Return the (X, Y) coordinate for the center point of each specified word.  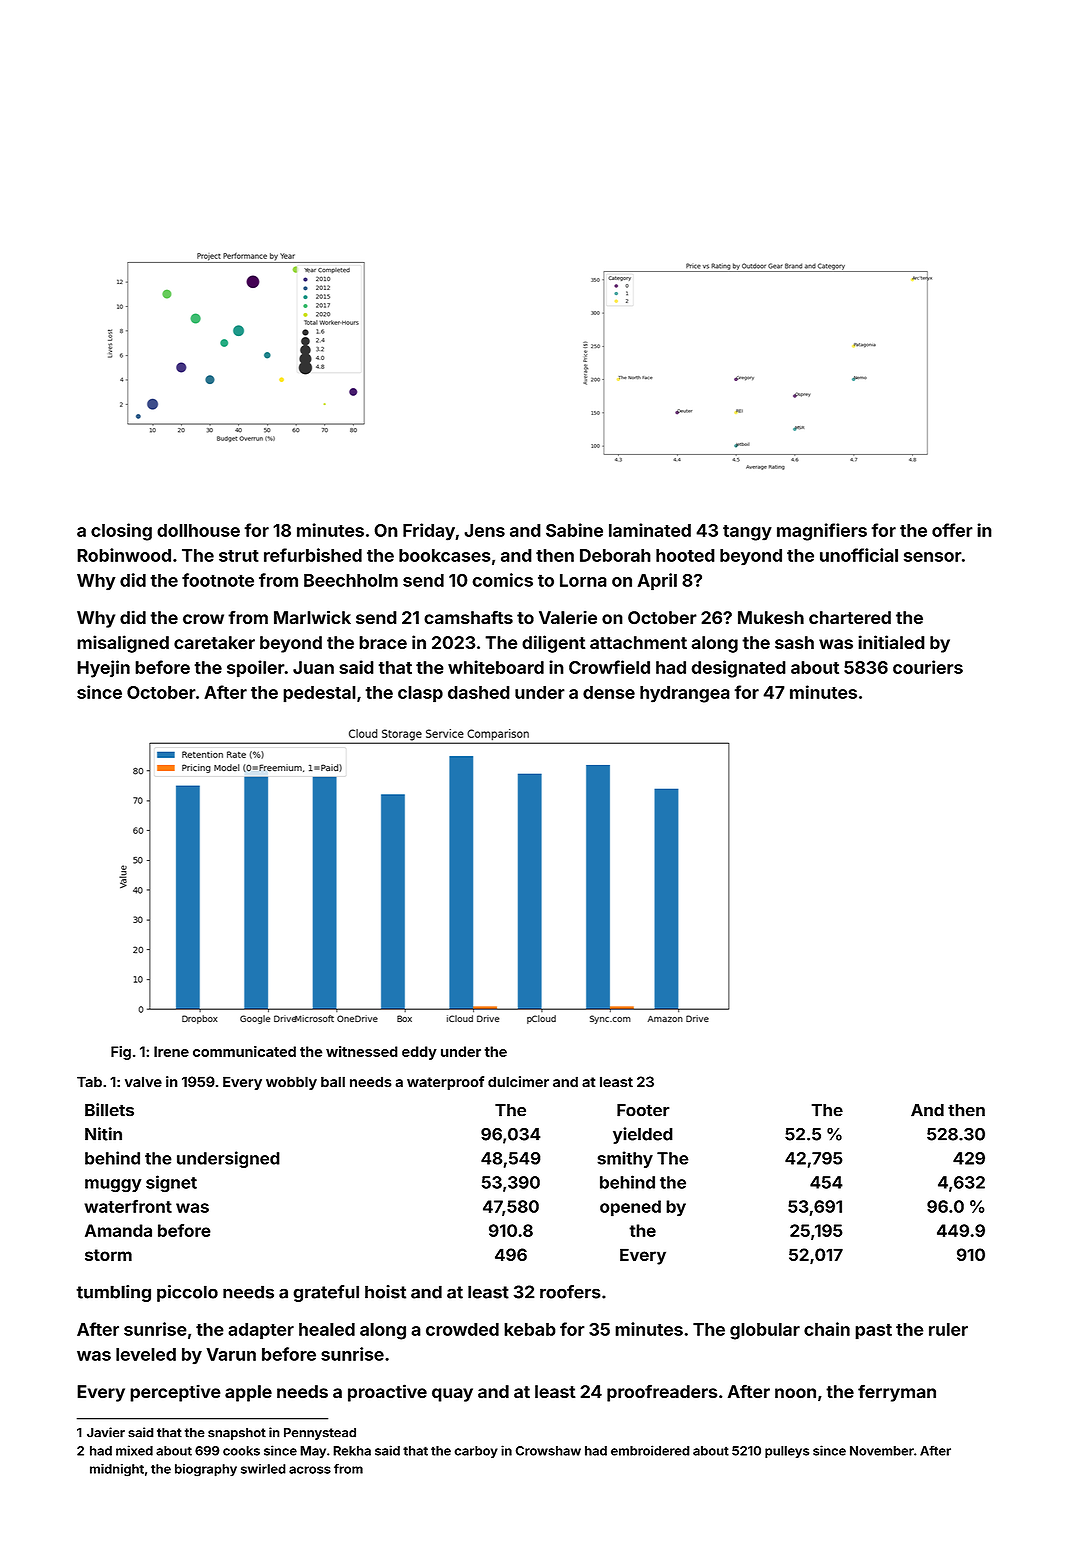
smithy (625, 1159)
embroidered (650, 1450)
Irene (171, 1051)
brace (383, 642)
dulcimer (518, 1081)
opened (630, 1208)
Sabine (574, 530)
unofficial (859, 555)
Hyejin (103, 669)
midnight (117, 1470)
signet (171, 1183)
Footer (643, 1110)
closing (121, 532)
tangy (747, 533)
